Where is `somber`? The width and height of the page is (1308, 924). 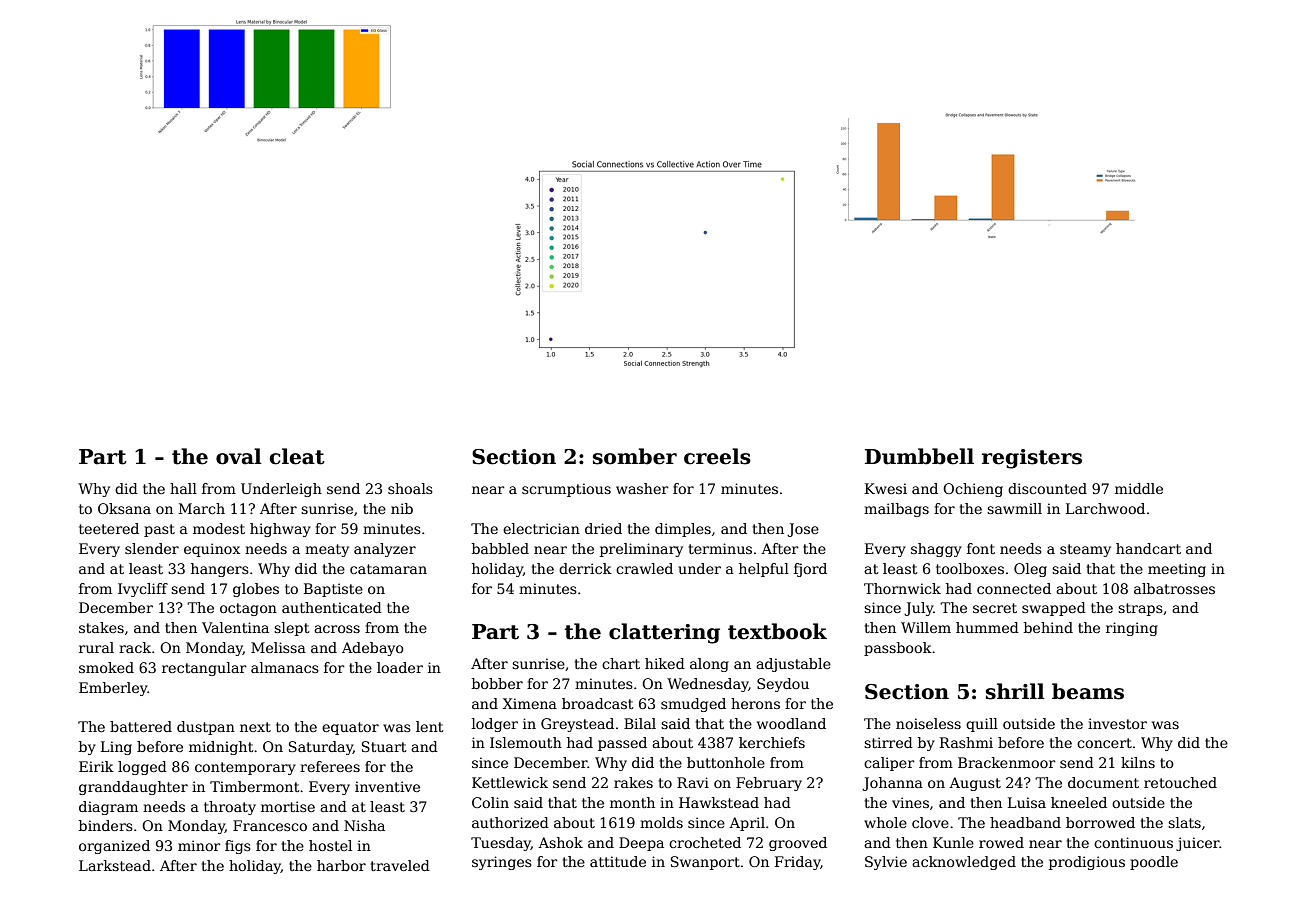
somber is located at coordinates (635, 456).
